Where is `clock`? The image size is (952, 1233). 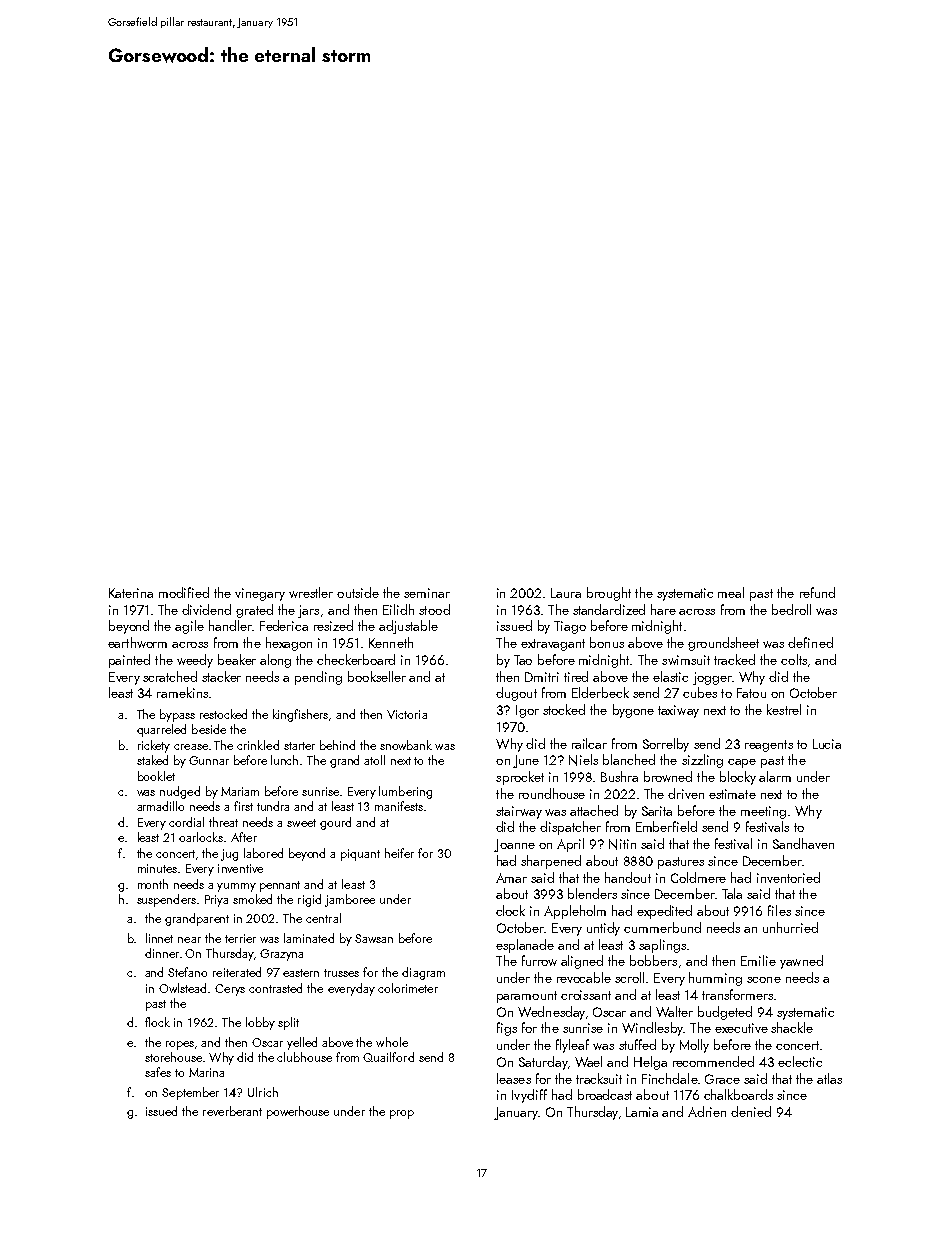
clock is located at coordinates (510, 910).
